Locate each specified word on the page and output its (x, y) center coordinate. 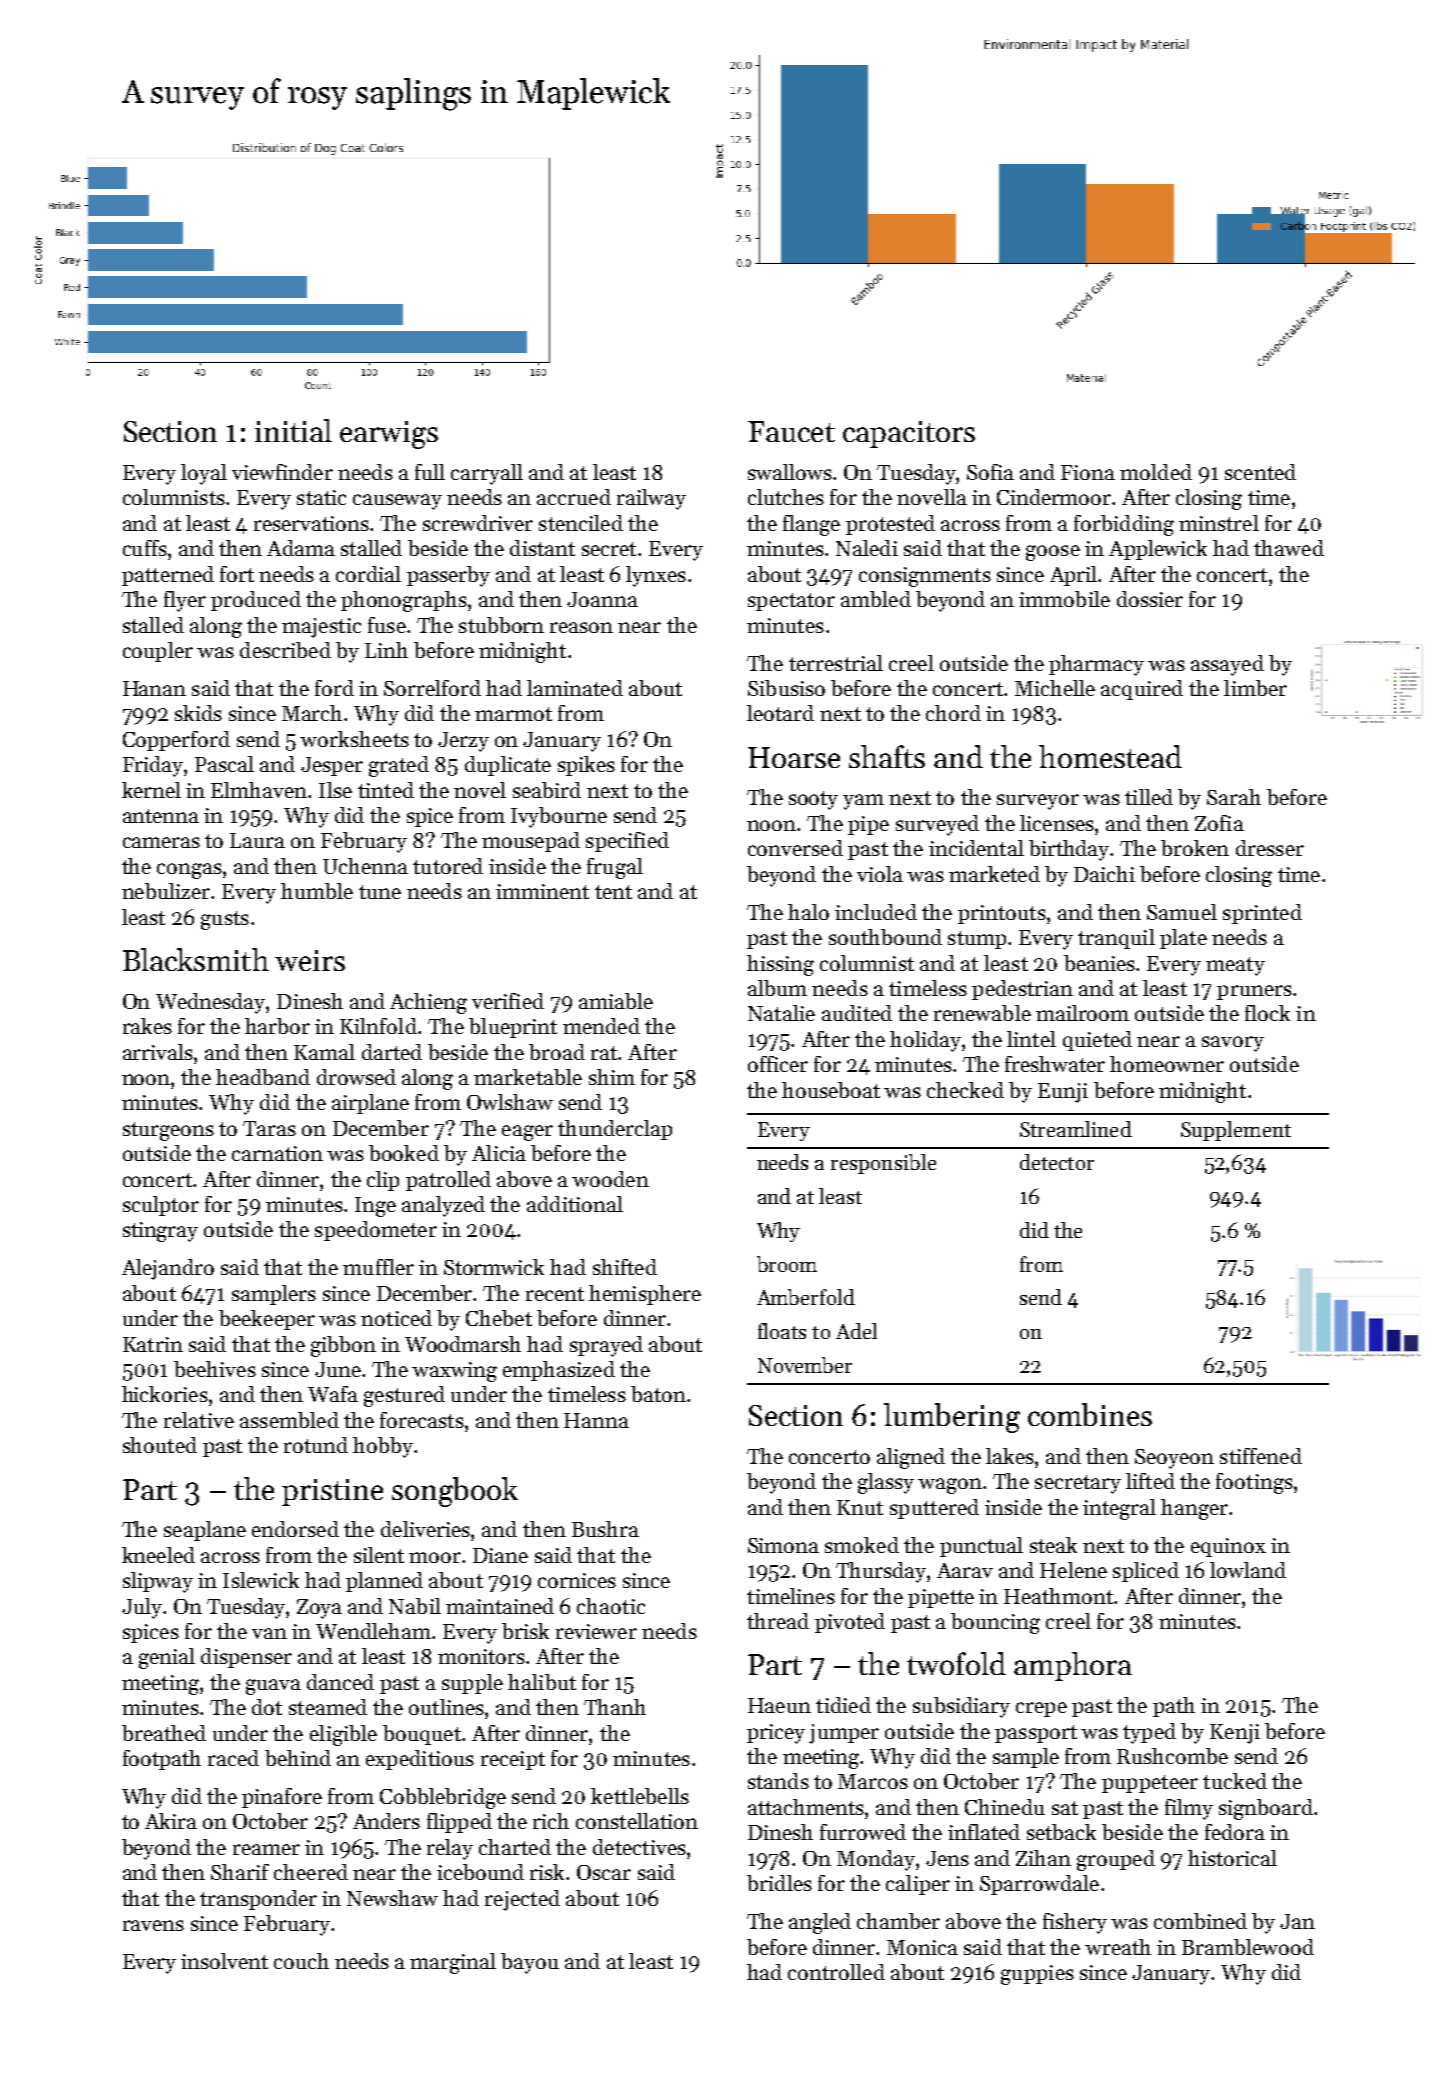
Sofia (990, 472)
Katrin (153, 1344)
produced (256, 601)
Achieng (428, 1003)
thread (778, 1621)
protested (890, 525)
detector (1057, 1162)
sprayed (606, 1346)
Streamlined (1076, 1129)
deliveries (425, 1529)
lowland (1248, 1570)
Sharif (240, 1872)
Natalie (781, 1013)
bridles (779, 1883)
